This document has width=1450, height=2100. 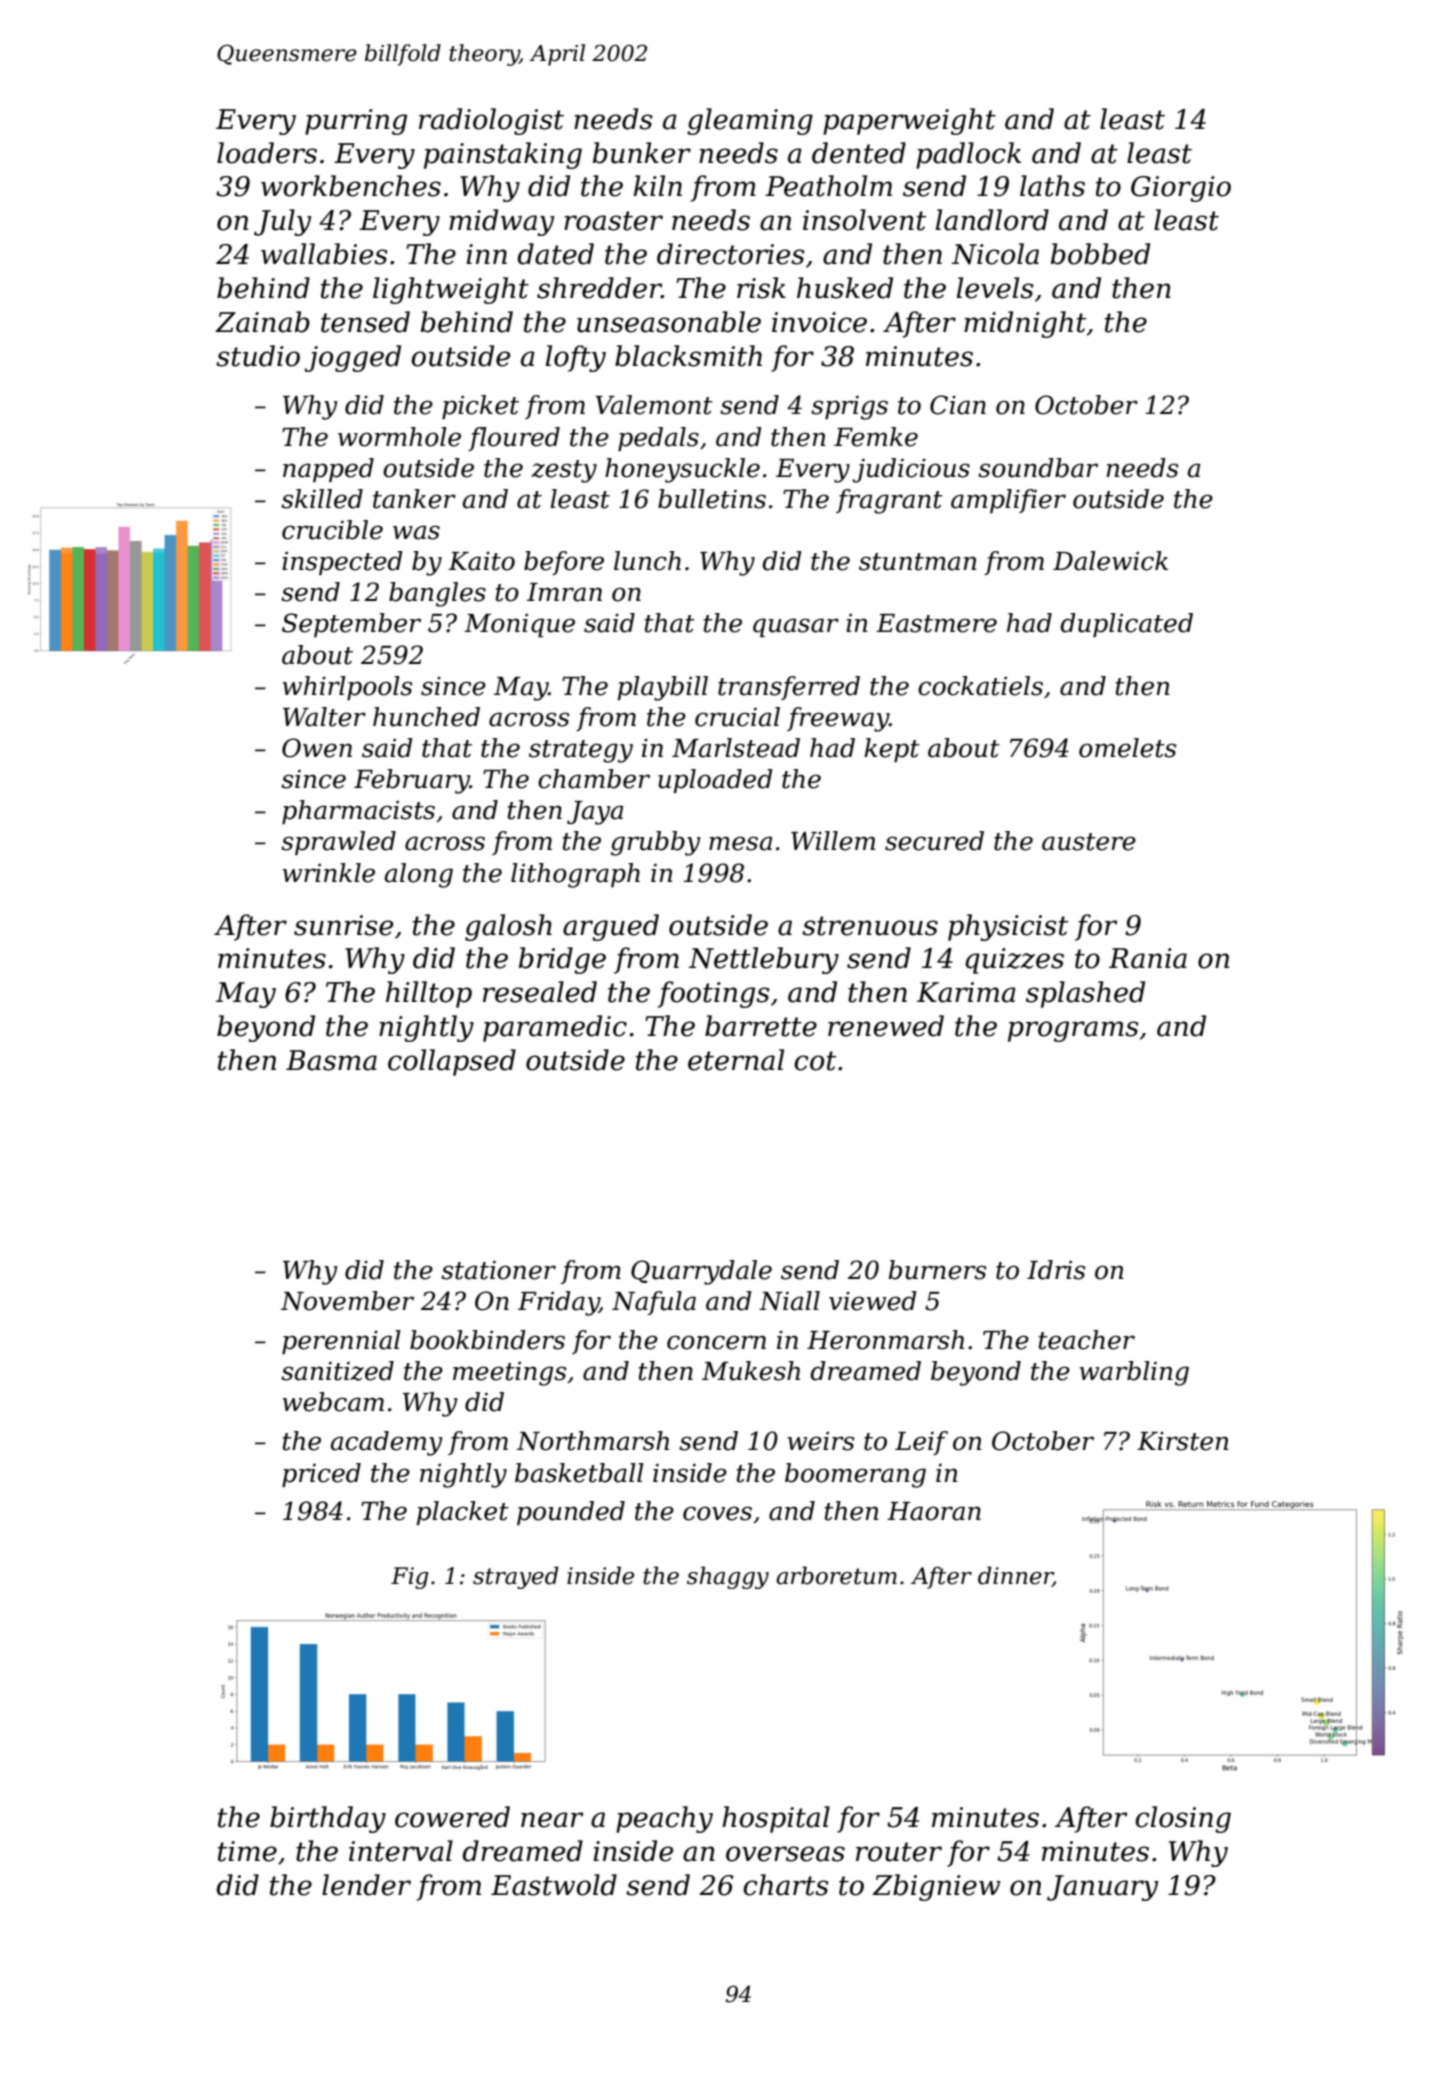 What do you see at coordinates (356, 122) in the document?
I see `purring` at bounding box center [356, 122].
